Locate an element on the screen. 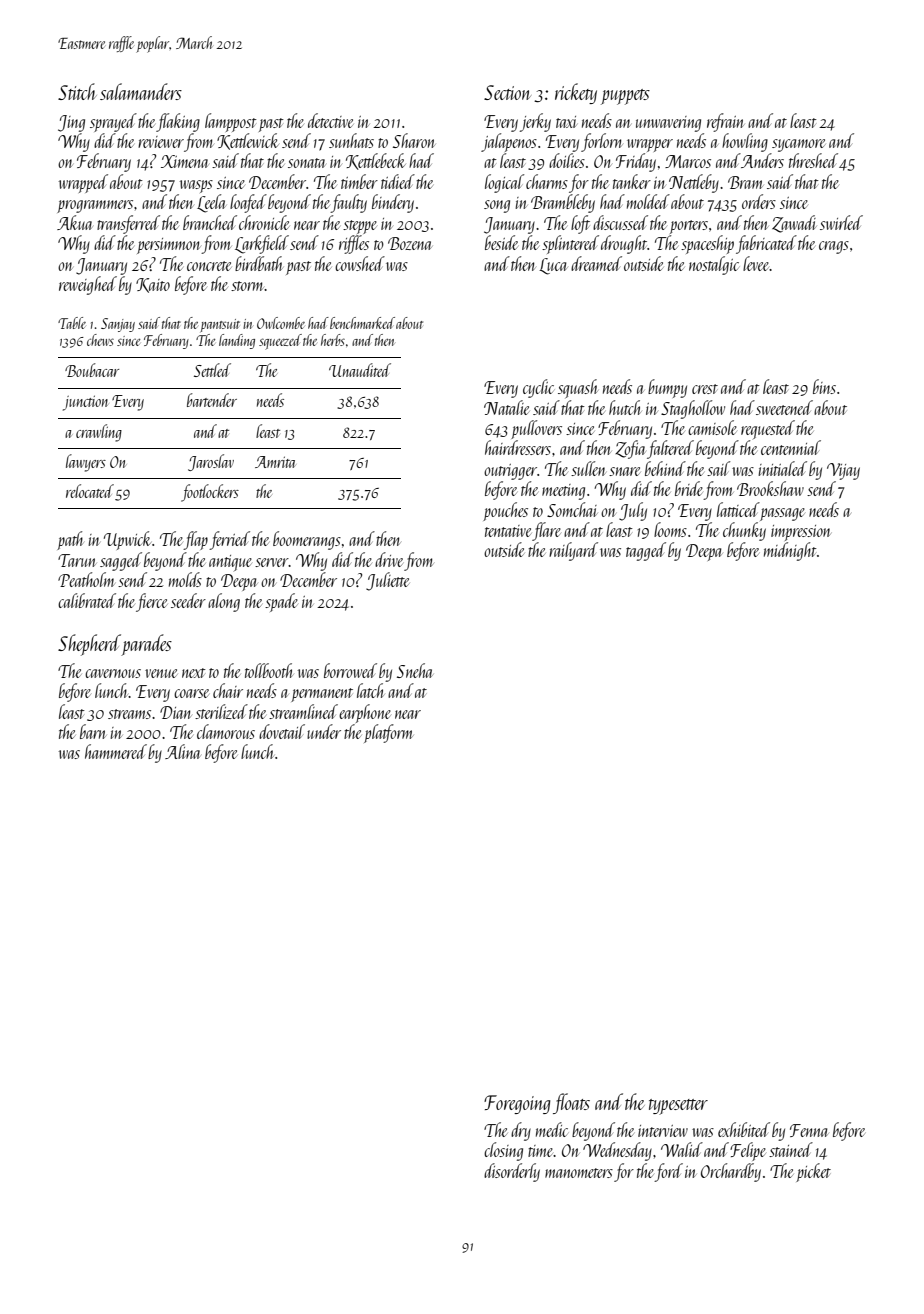 This screenshot has height=1314, width=924. clamorous is located at coordinates (226, 731).
